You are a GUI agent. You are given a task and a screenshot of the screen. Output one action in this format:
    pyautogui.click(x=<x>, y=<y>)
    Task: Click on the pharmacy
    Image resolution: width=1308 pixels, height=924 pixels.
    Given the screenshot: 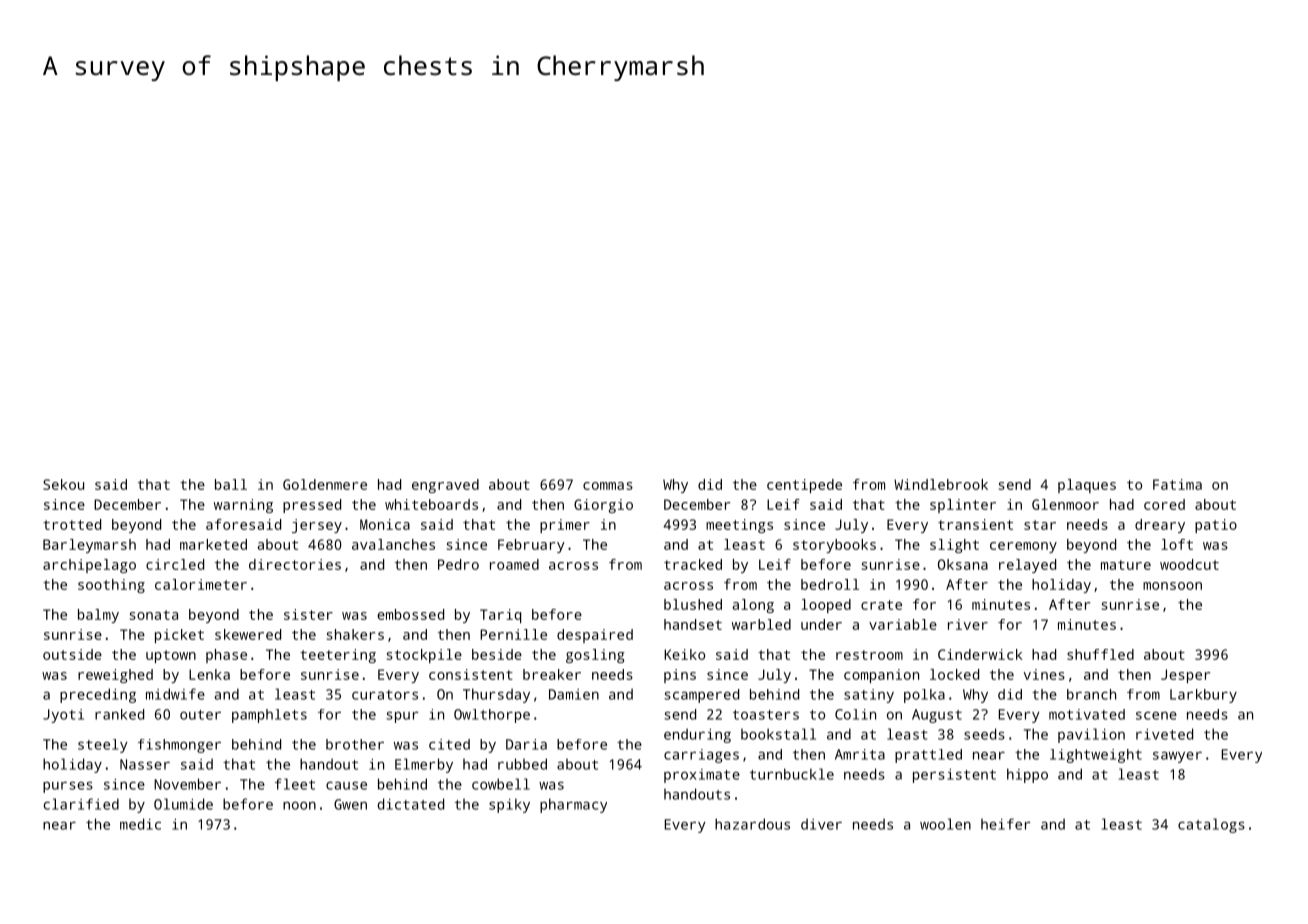 What is the action you would take?
    pyautogui.click(x=573, y=805)
